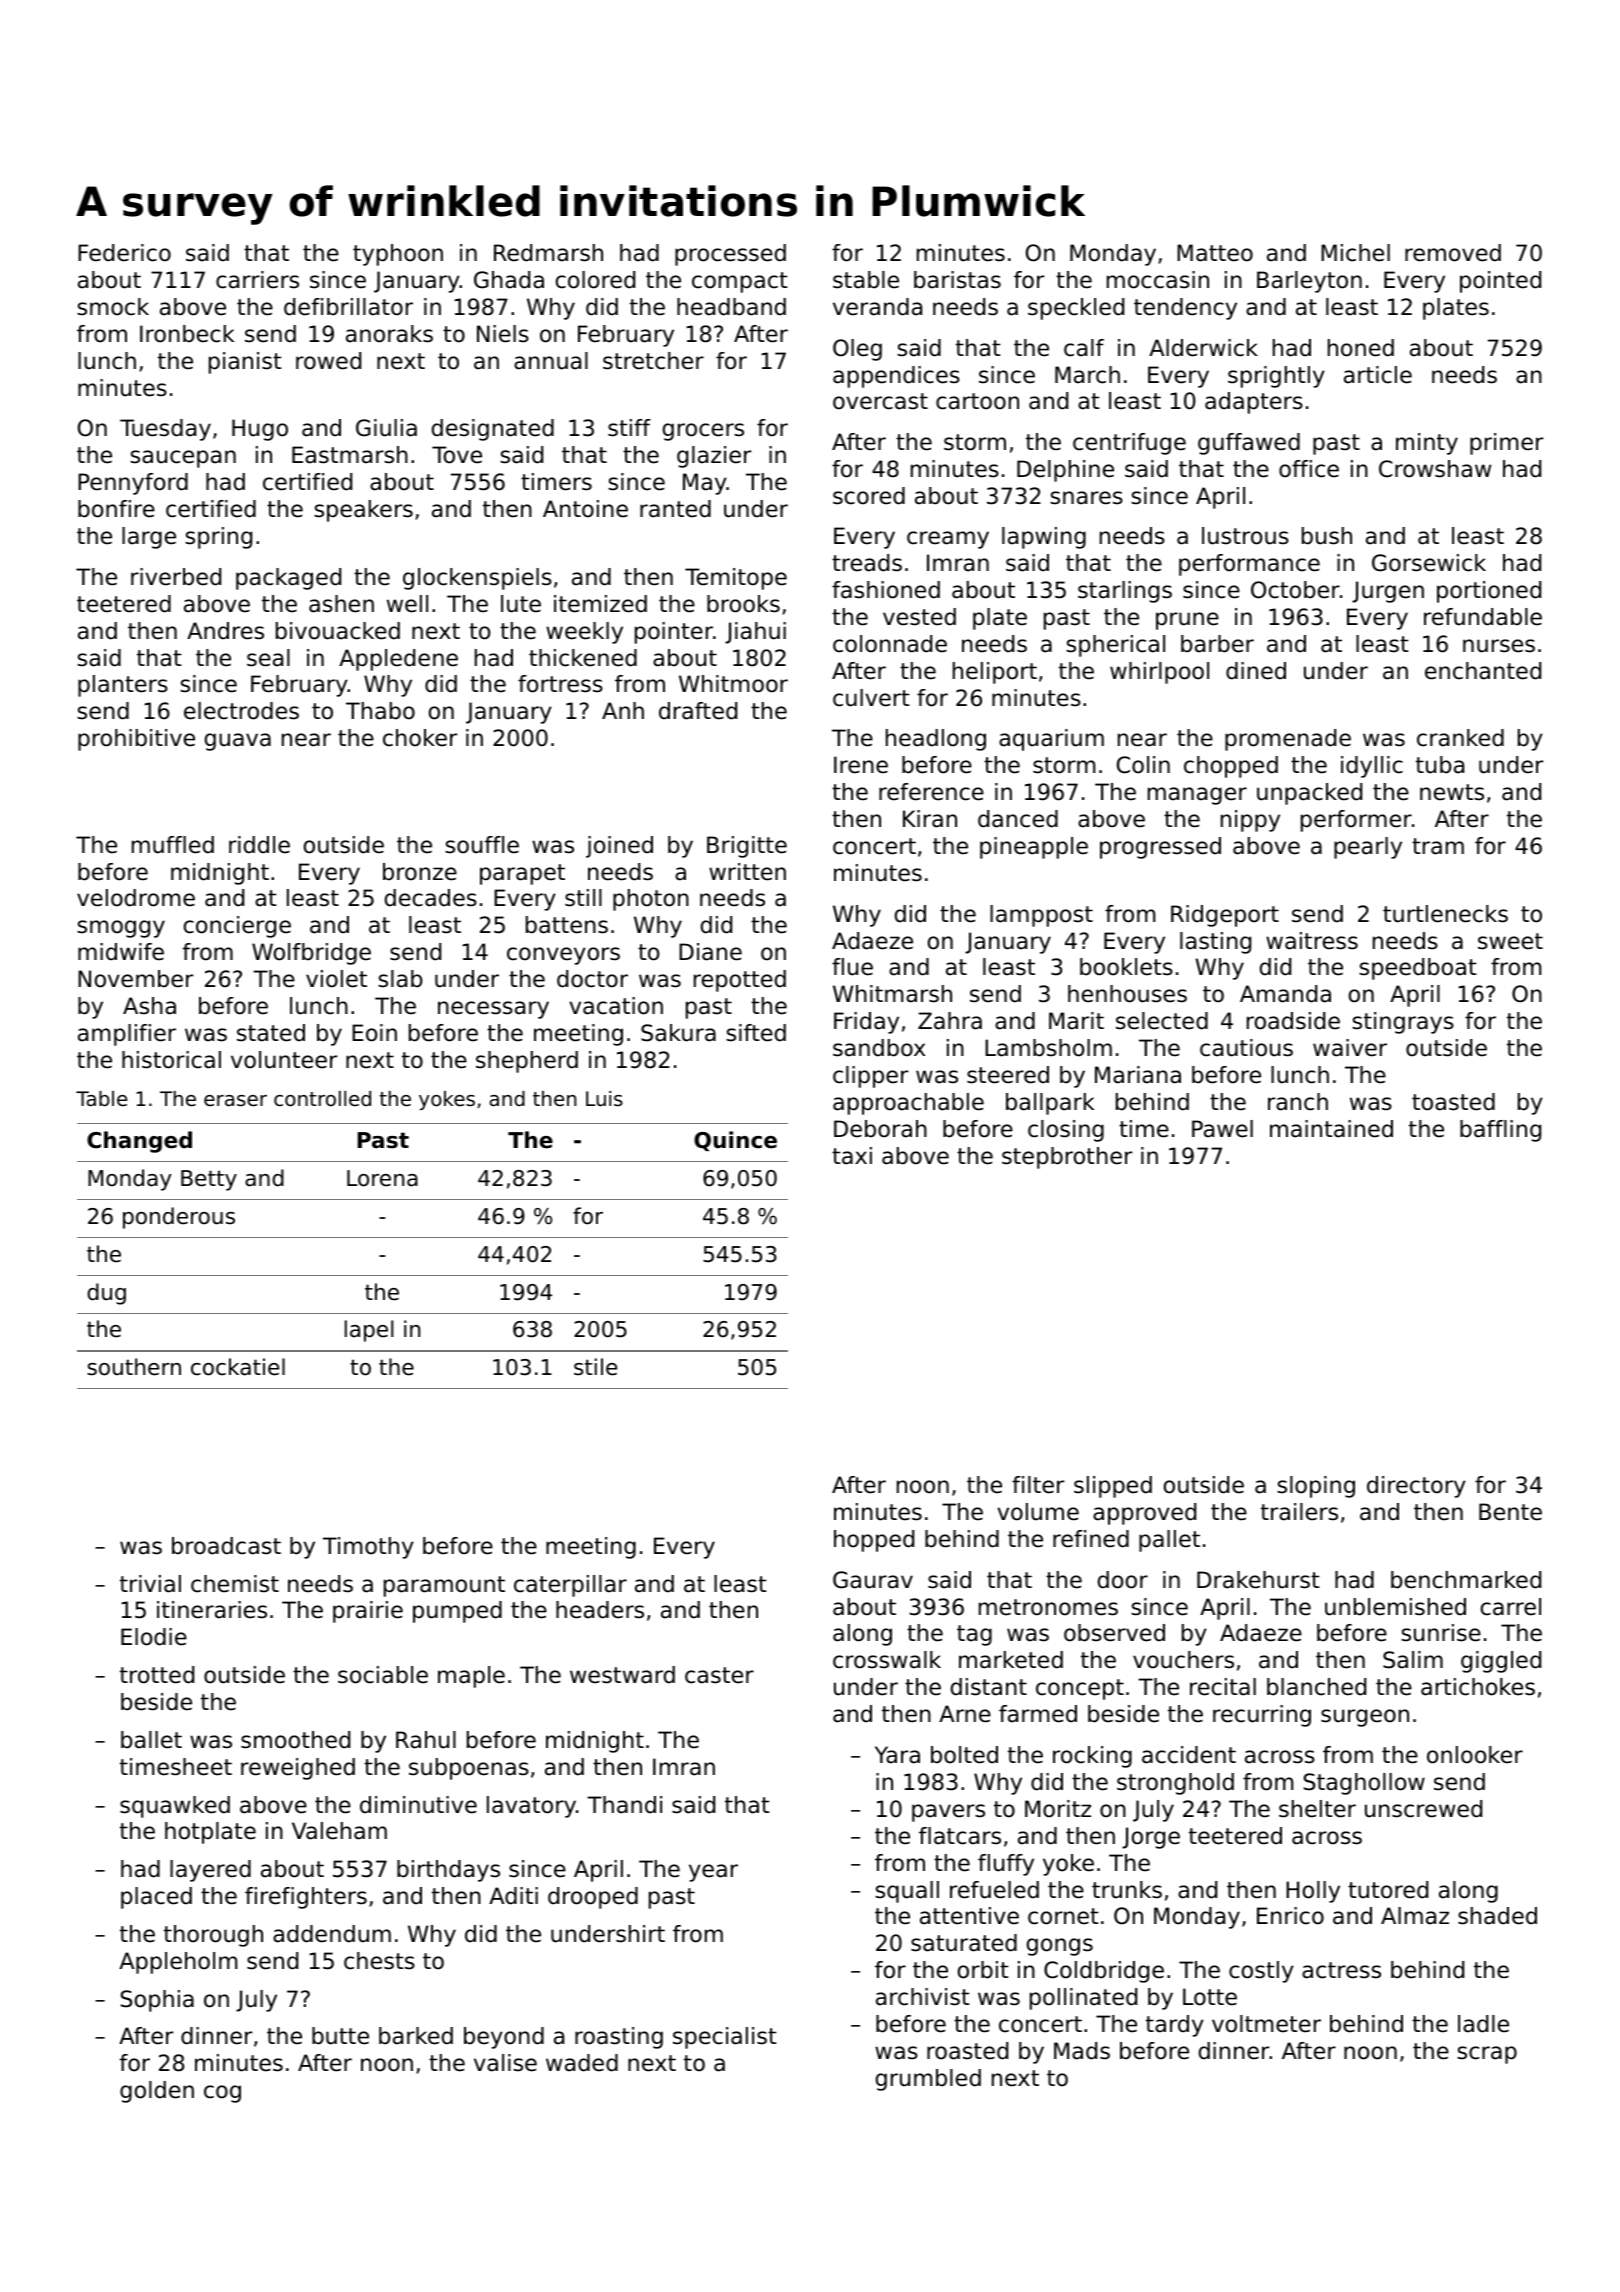 Image resolution: width=1620 pixels, height=2292 pixels. I want to click on lapwing, so click(1044, 538).
